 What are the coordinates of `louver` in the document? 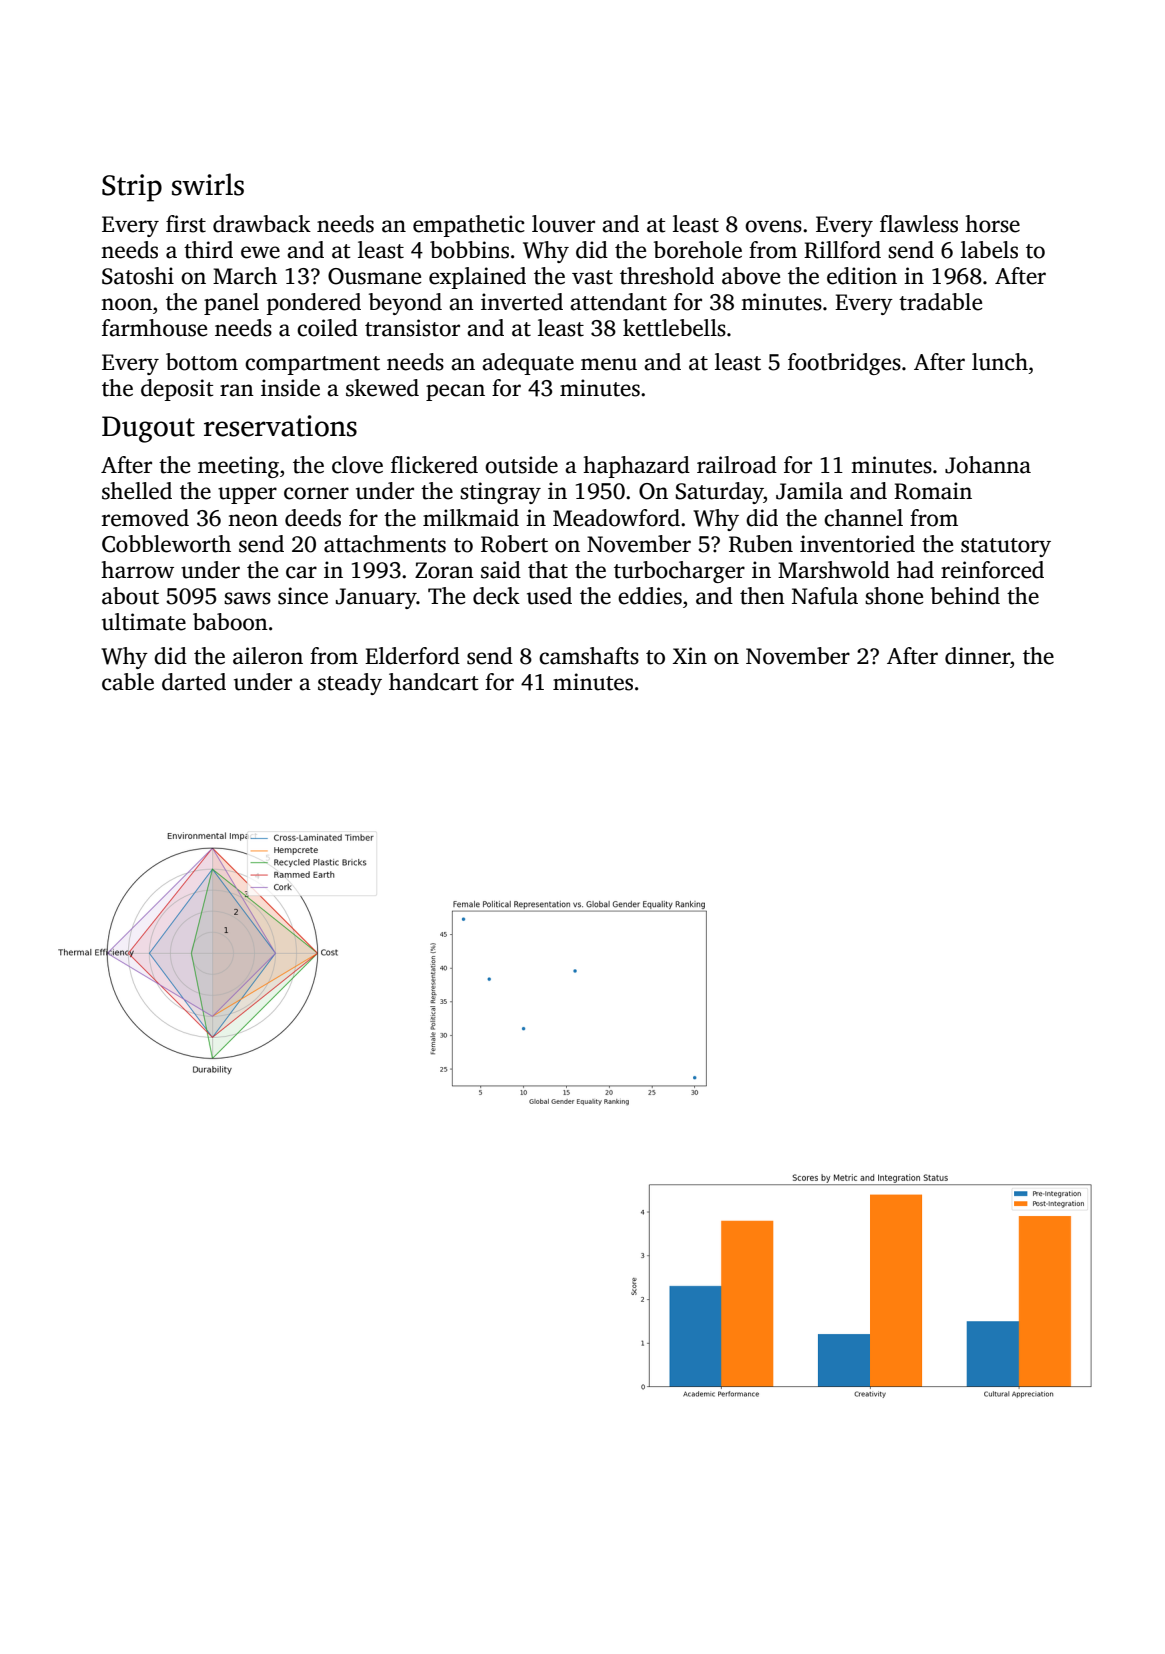 It's located at (563, 224).
